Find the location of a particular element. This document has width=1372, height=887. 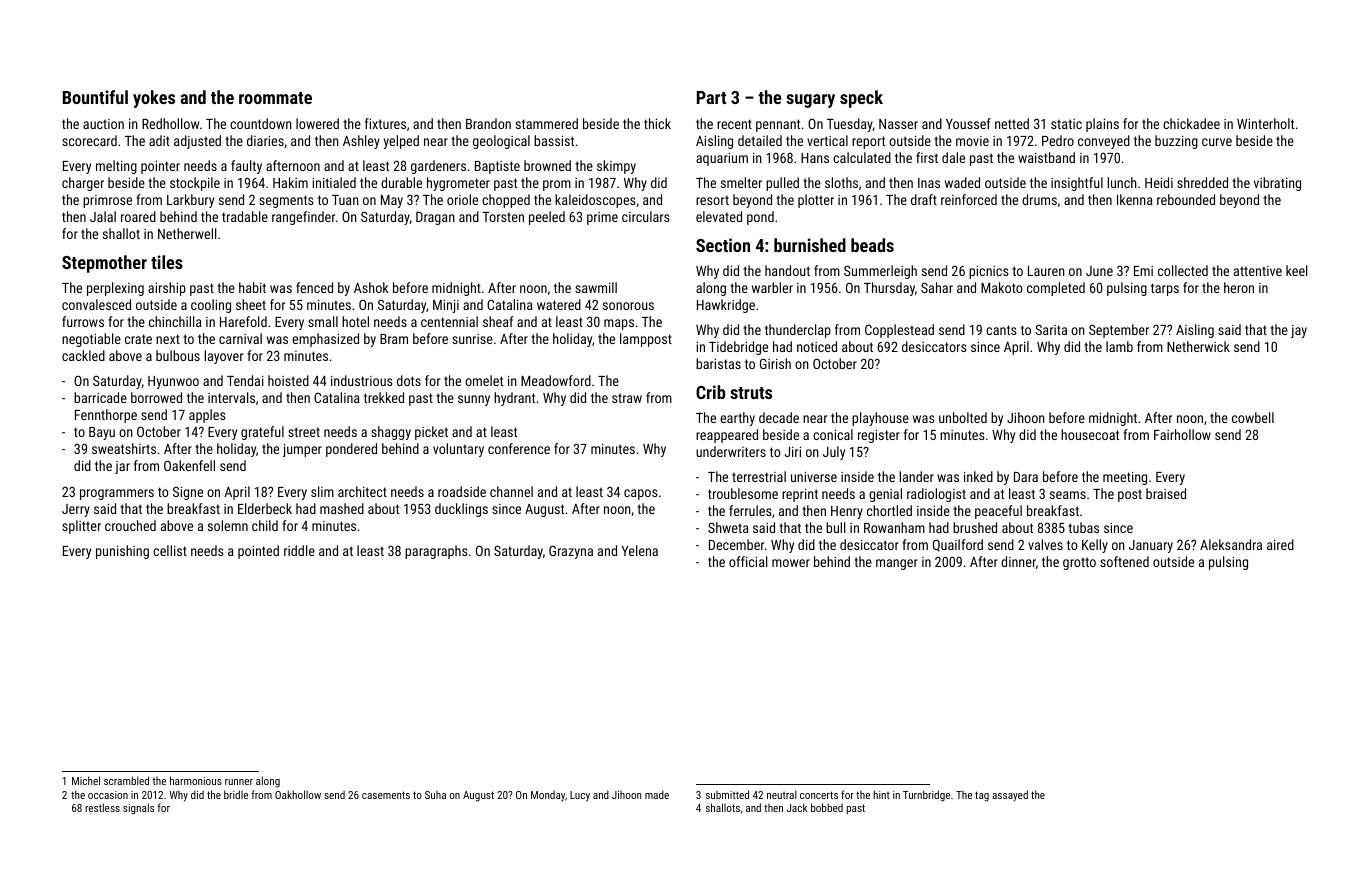

cowbell is located at coordinates (1253, 417).
